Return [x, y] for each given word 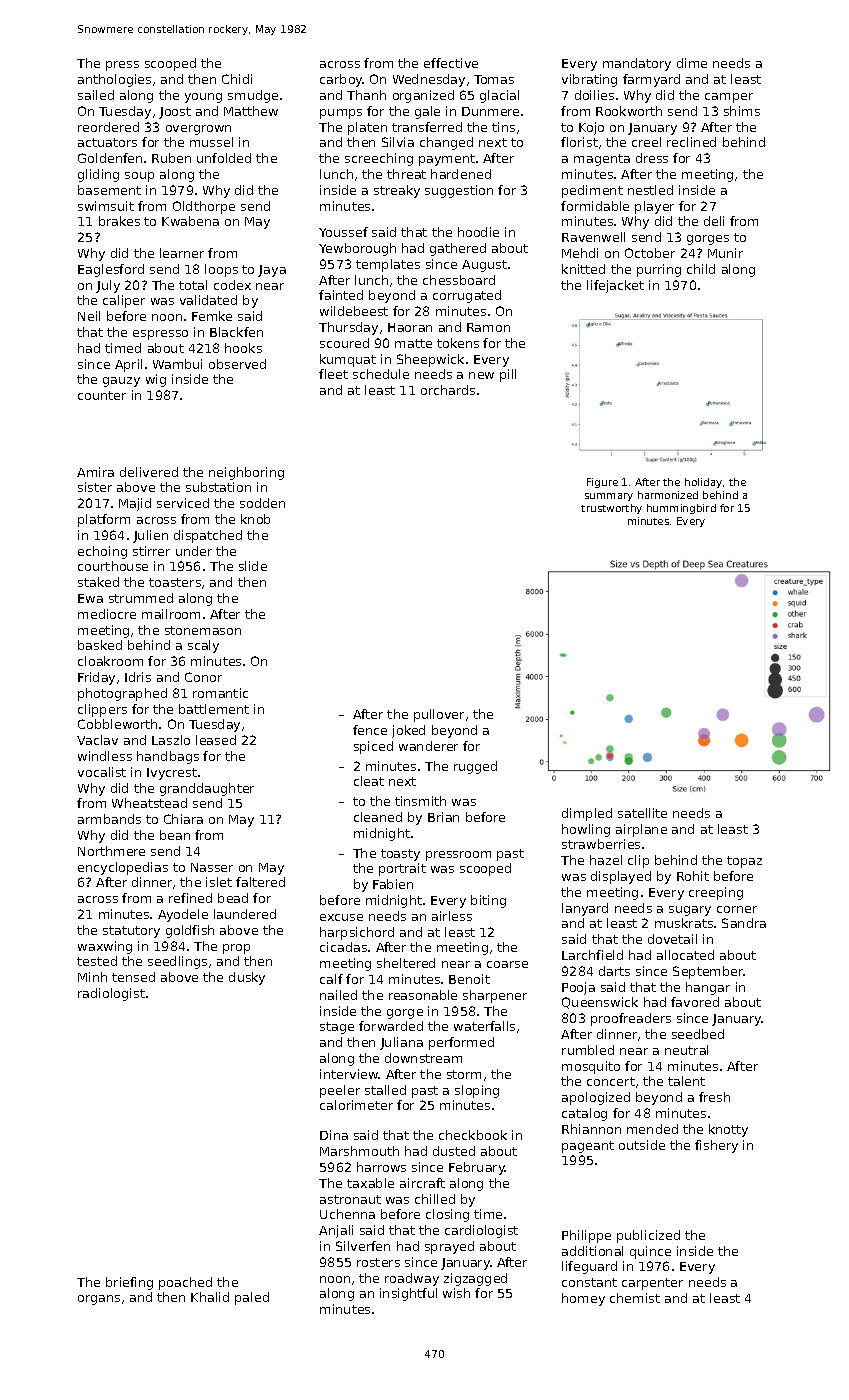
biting [488, 901]
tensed [133, 977]
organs [99, 1300]
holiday [703, 483]
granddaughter [207, 789]
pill [508, 375]
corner [737, 909]
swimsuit [106, 206]
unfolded [224, 158]
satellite [642, 813]
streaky [397, 191]
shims [742, 111]
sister [95, 487]
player [654, 207]
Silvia [398, 142]
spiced [373, 747]
